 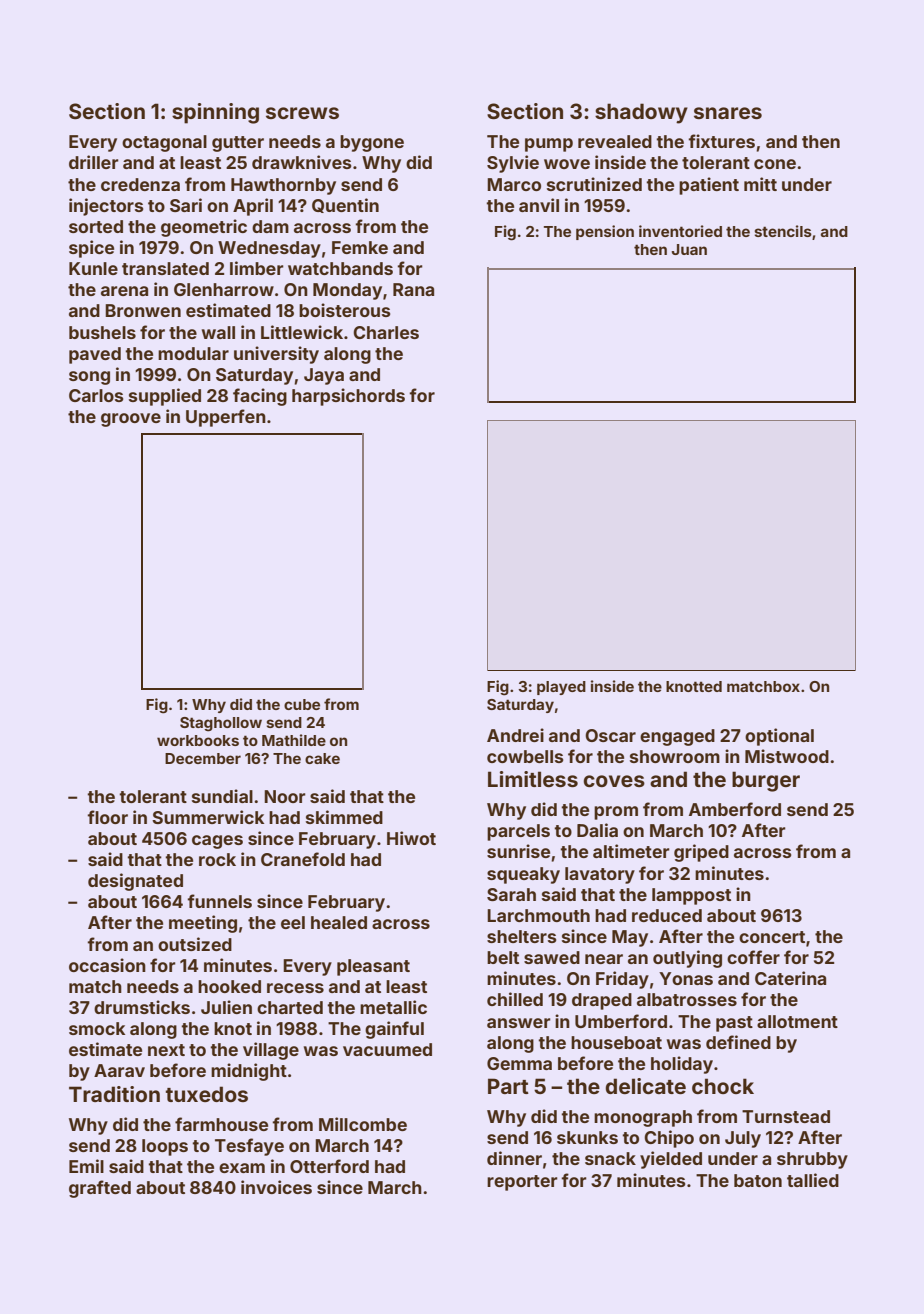 What do you see at coordinates (348, 397) in the image?
I see `harpsichords` at bounding box center [348, 397].
